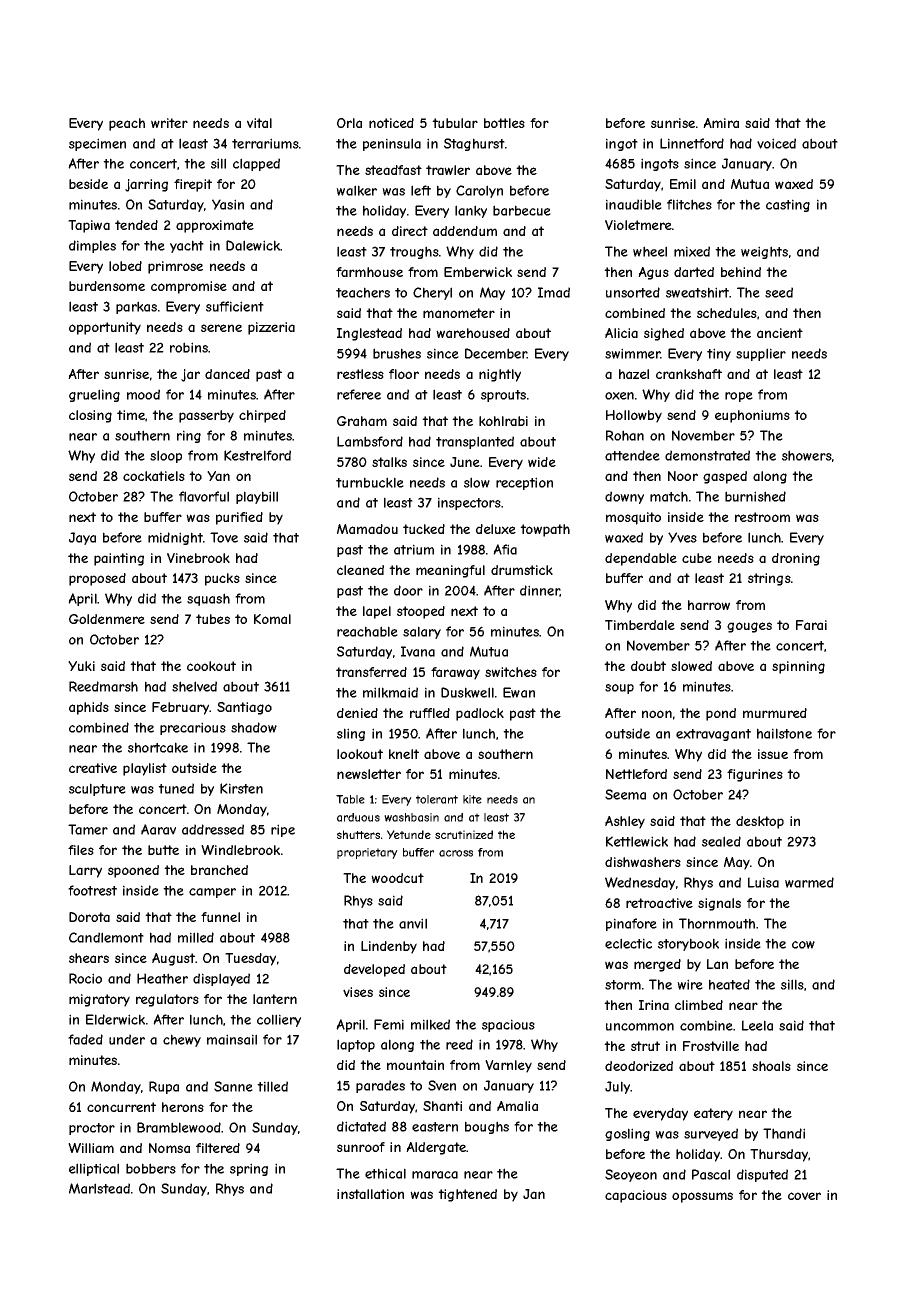 The height and width of the screenshot is (1316, 908). I want to click on Staghurst, so click(474, 144).
